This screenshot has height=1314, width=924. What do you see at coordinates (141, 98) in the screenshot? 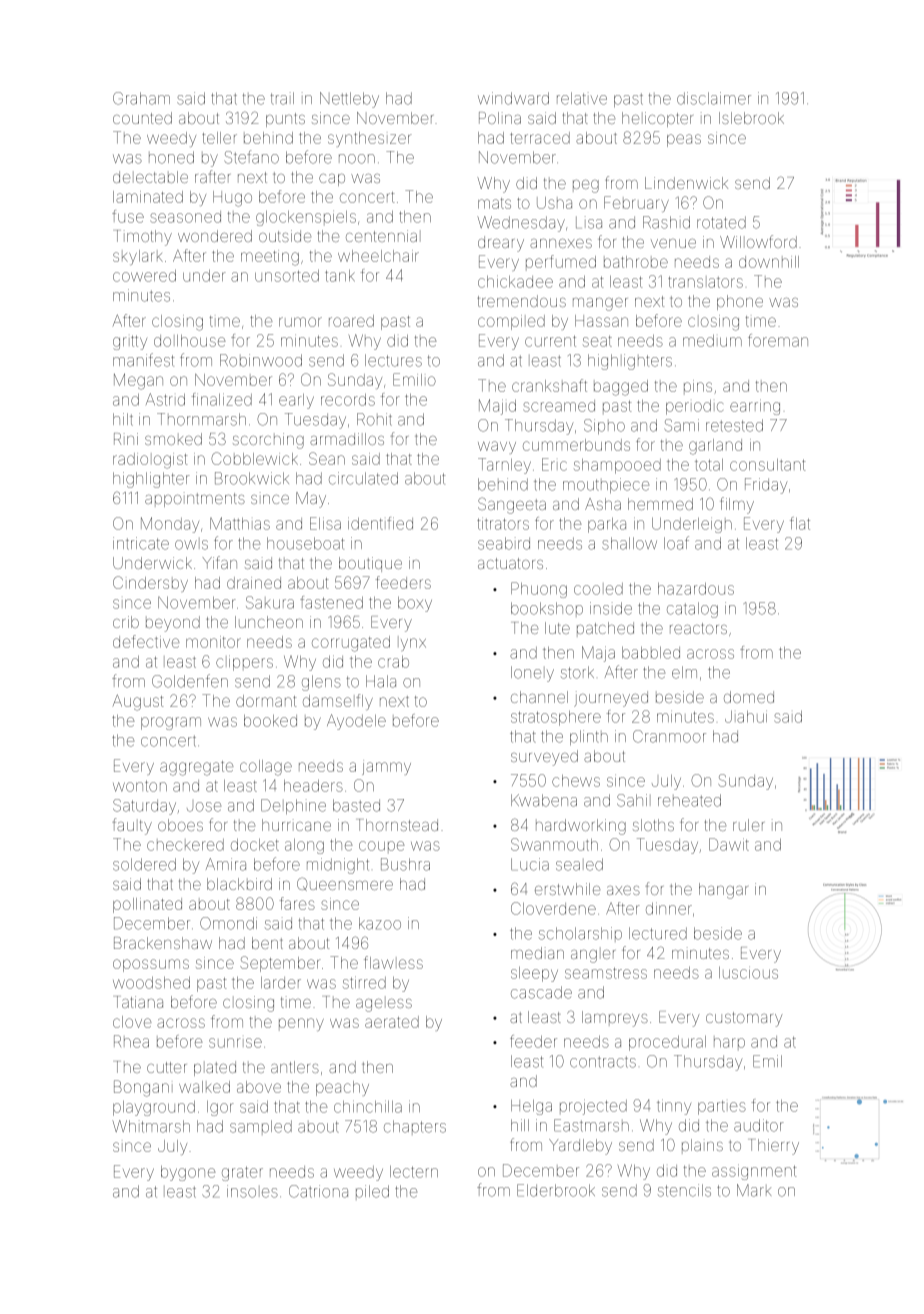
I see `Graham` at bounding box center [141, 98].
